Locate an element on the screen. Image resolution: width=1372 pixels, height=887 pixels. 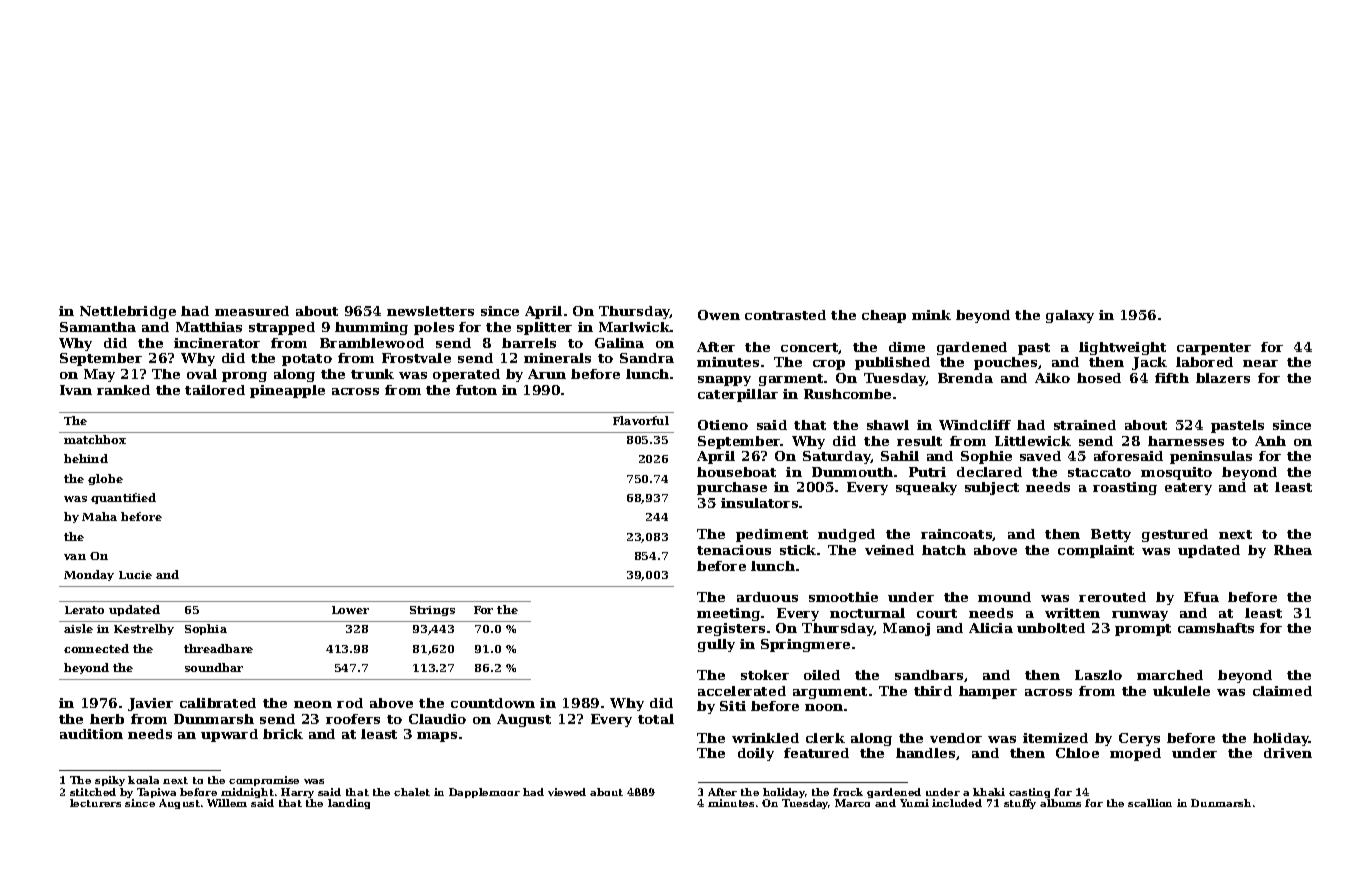
stick is located at coordinates (798, 550).
